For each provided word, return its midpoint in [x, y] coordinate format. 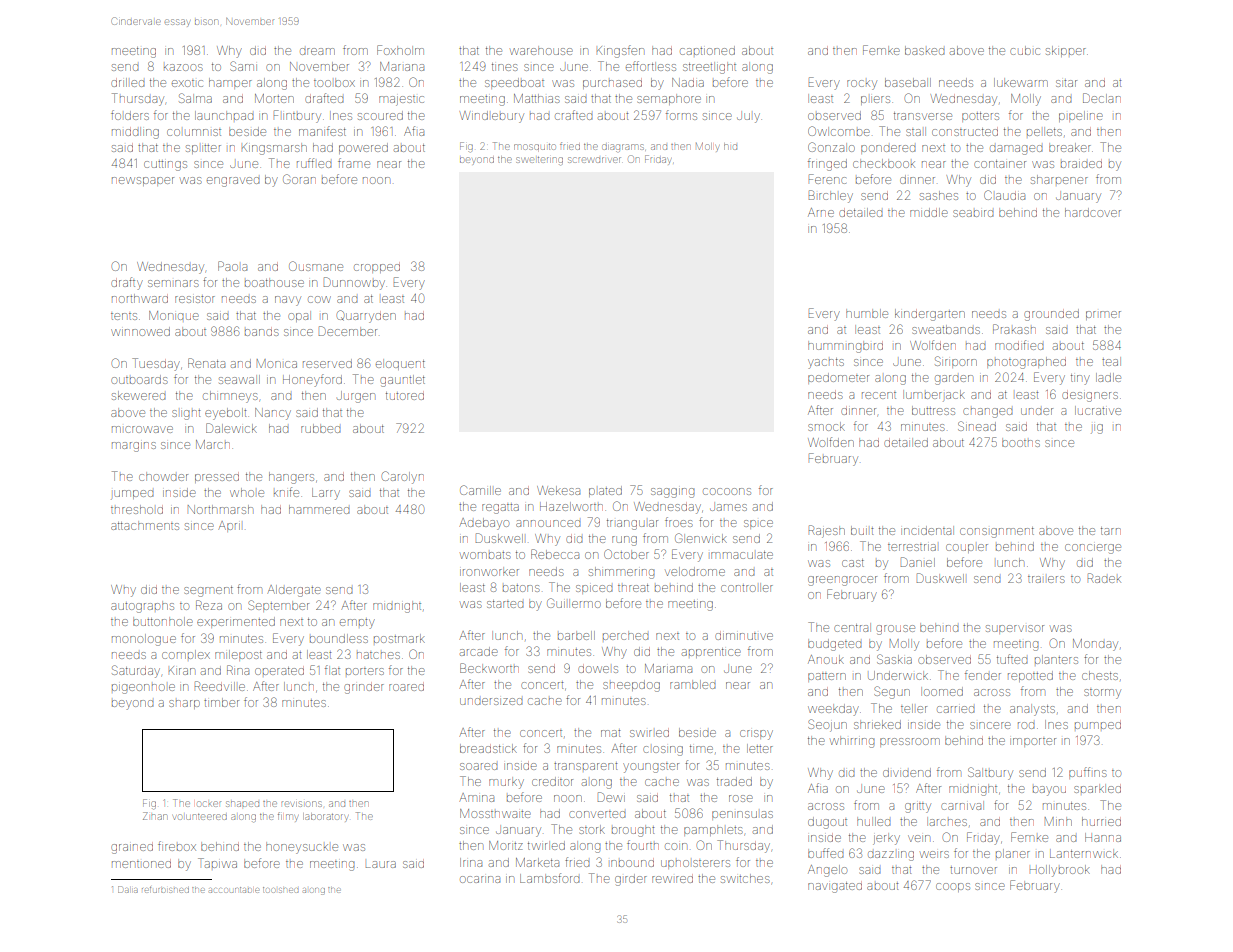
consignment [997, 532]
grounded [1051, 315]
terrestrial [912, 547]
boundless [339, 638]
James [728, 507]
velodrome [695, 571]
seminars [173, 283]
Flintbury [297, 116]
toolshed [280, 890]
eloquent [400, 364]
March [213, 444]
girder [631, 880]
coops [953, 887]
